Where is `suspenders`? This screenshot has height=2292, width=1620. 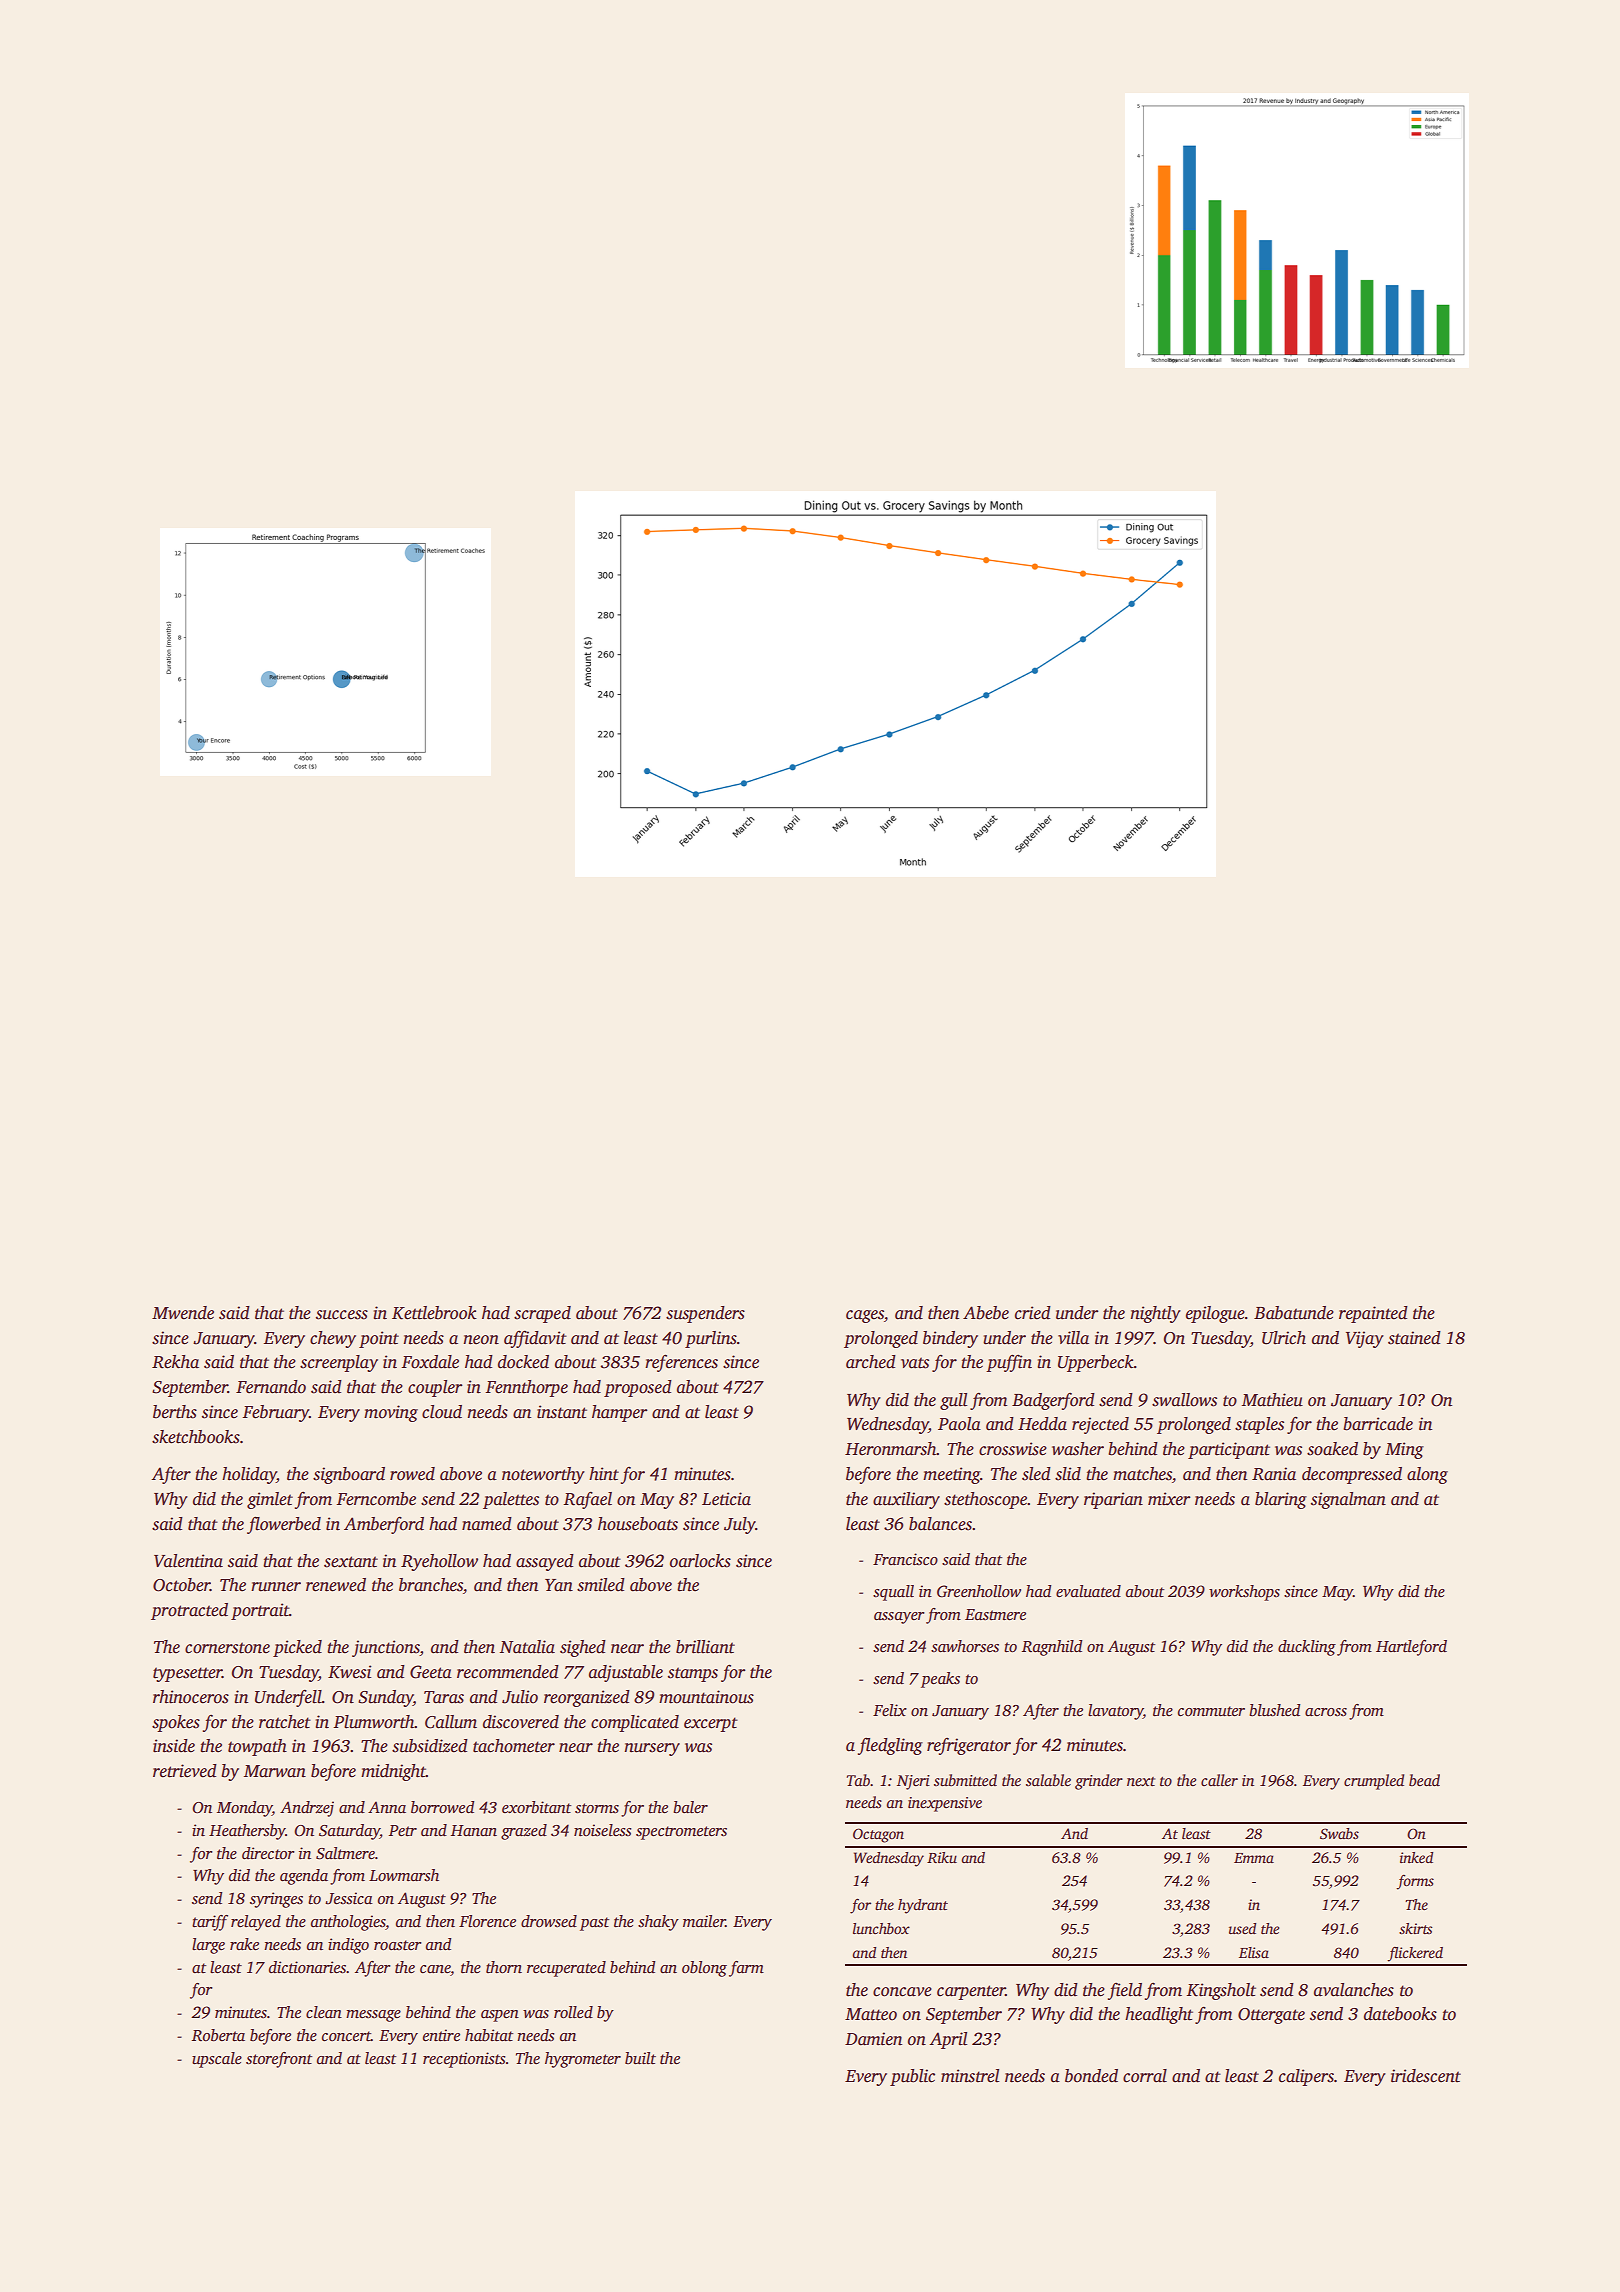
suspenders is located at coordinates (705, 1314).
